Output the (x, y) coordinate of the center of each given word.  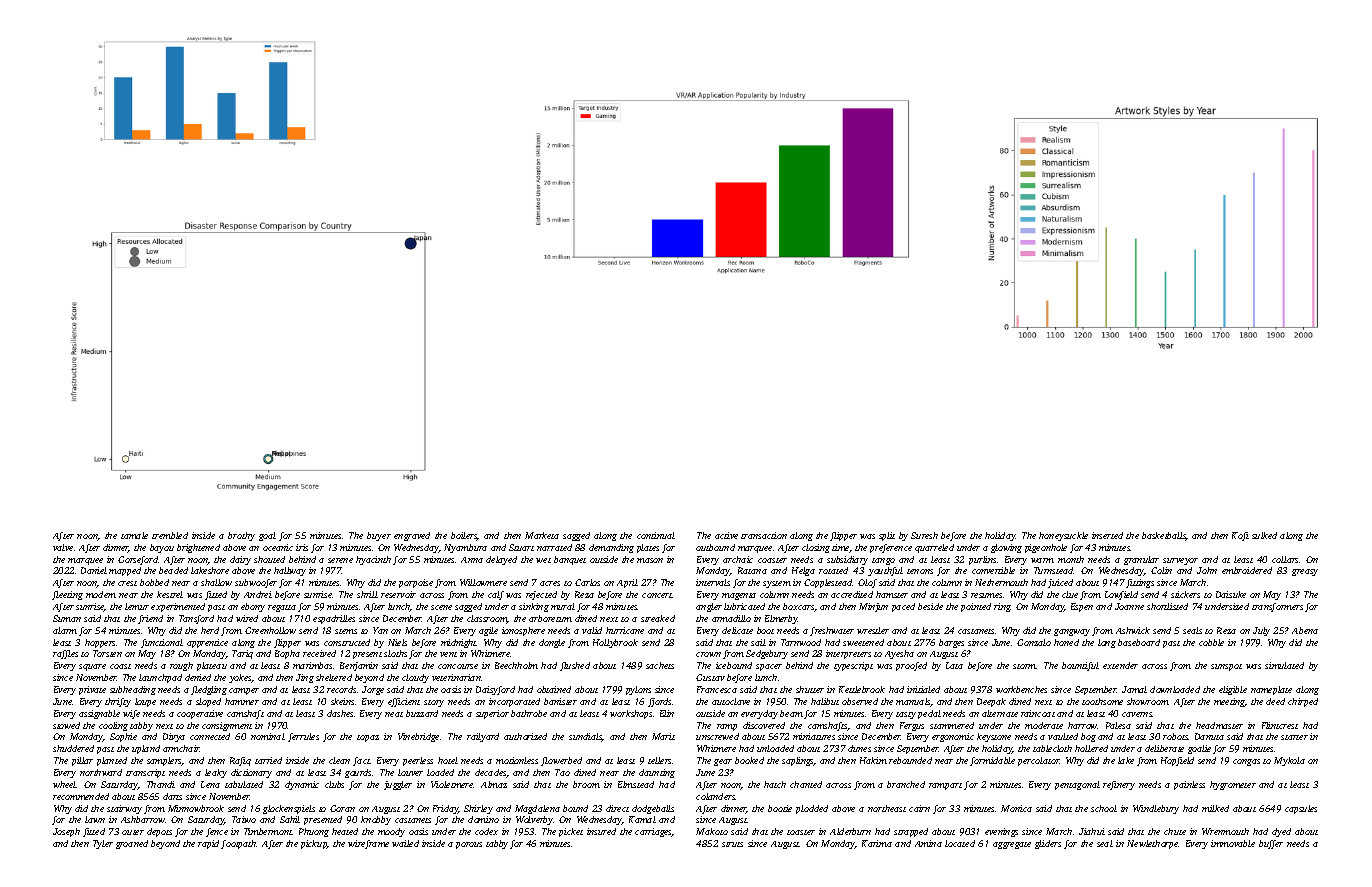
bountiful (1080, 666)
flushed (575, 666)
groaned (132, 844)
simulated (1284, 665)
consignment (227, 726)
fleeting (67, 595)
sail (758, 642)
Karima (877, 843)
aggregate (1012, 845)
